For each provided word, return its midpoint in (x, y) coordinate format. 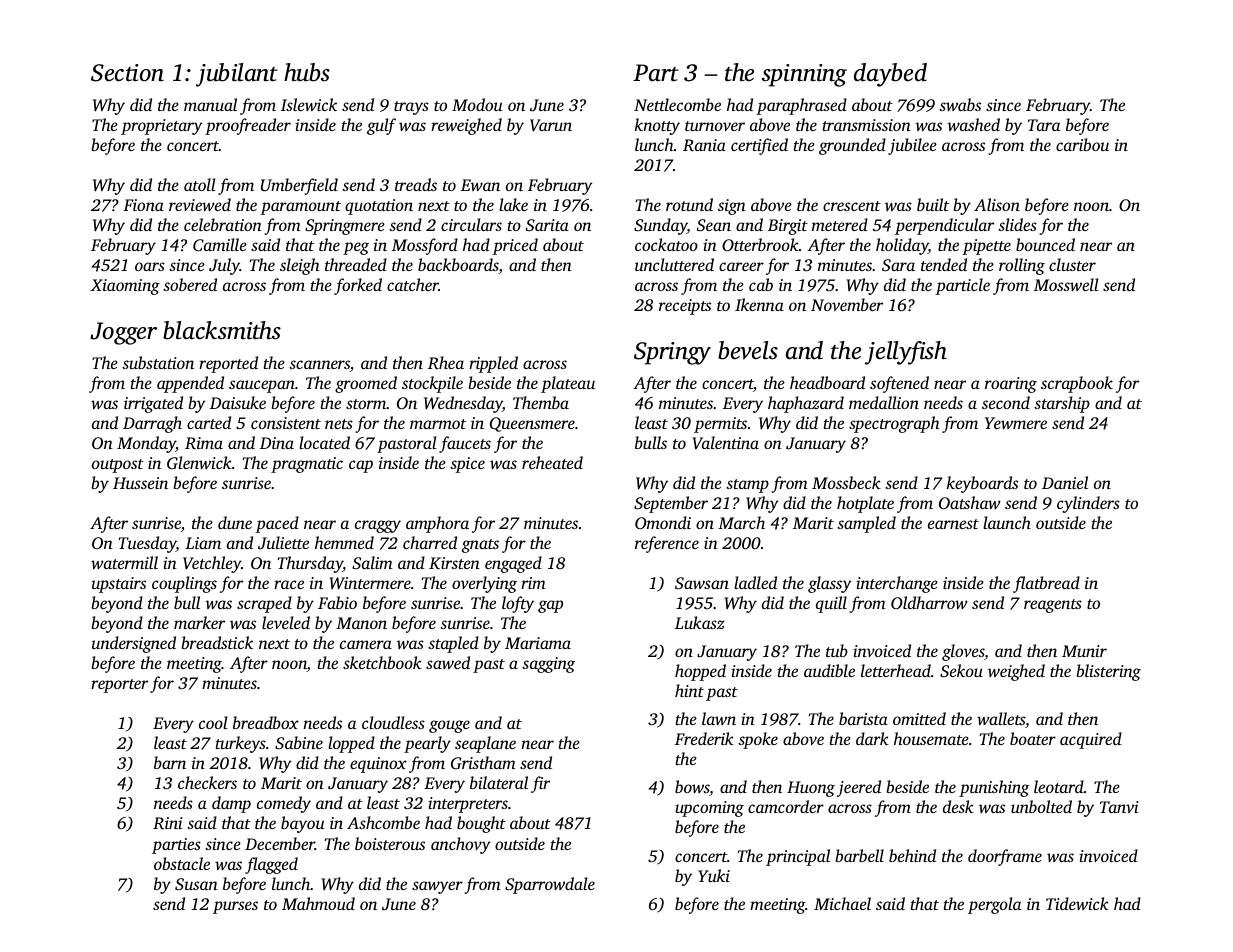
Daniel (1065, 482)
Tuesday (147, 544)
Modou (477, 104)
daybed (890, 75)
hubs (307, 72)
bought (481, 824)
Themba (541, 402)
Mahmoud (318, 903)
